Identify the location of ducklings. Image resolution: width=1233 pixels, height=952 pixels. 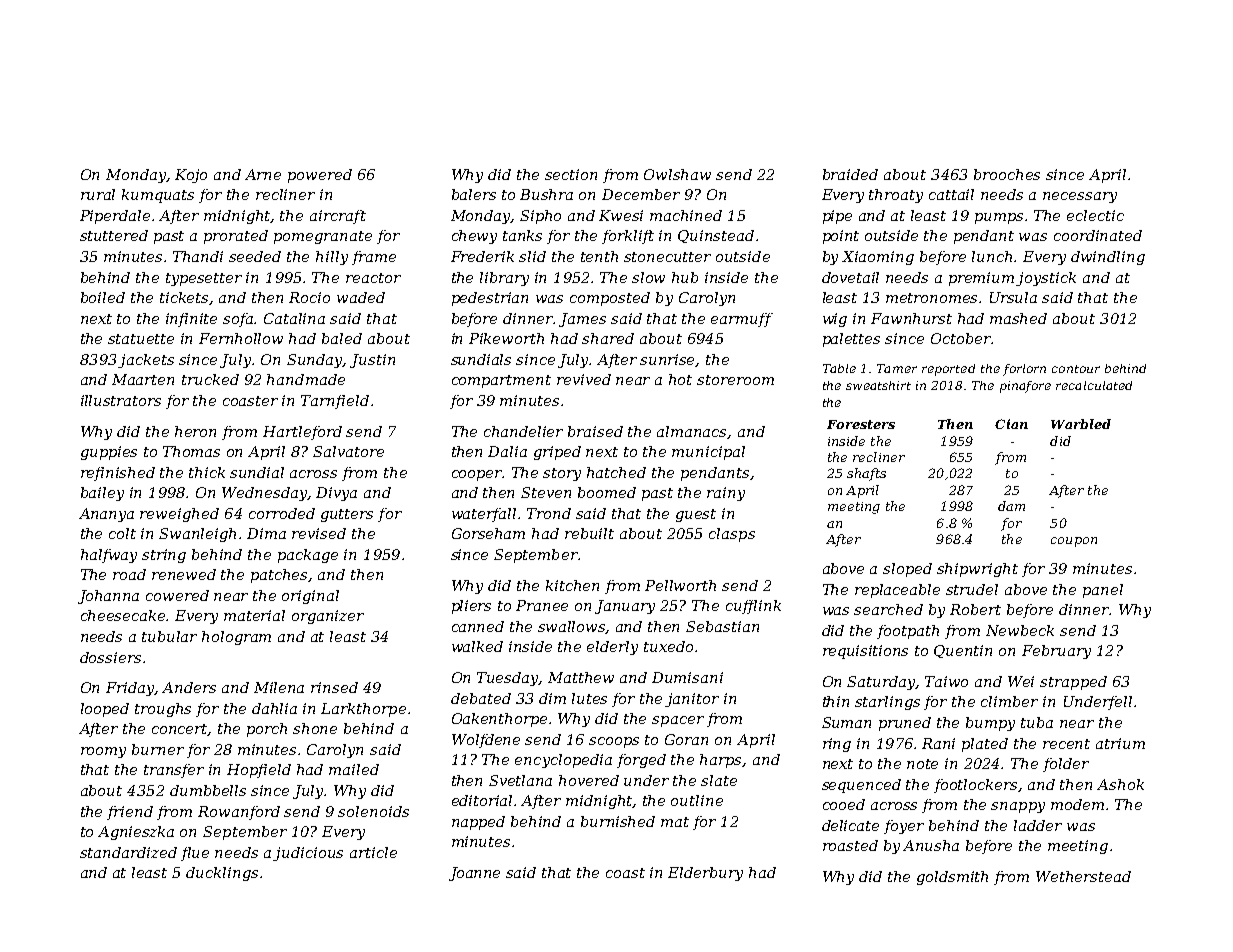
(222, 874).
